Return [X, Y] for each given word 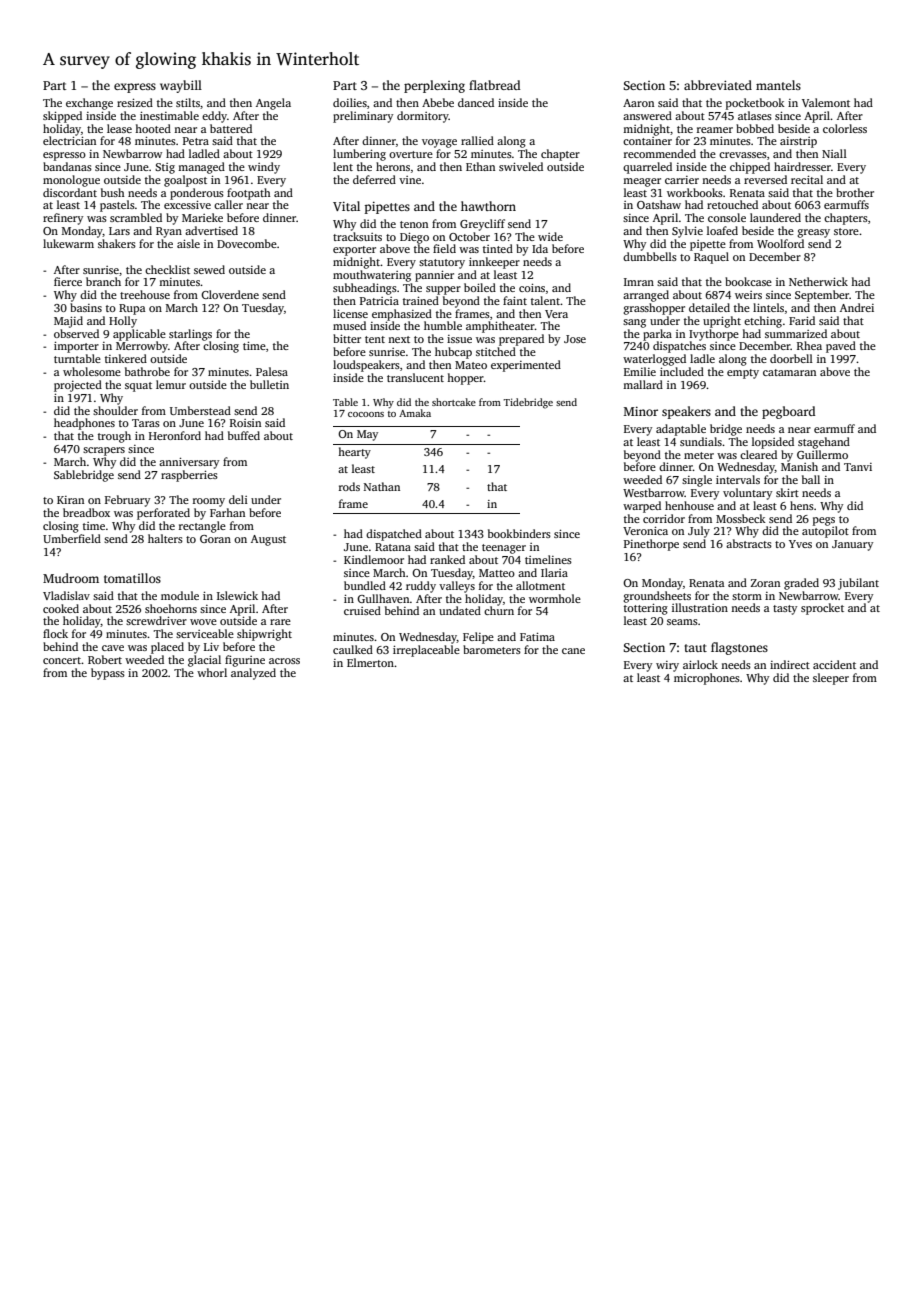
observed [76, 333]
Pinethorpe [651, 545]
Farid [802, 320]
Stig [165, 168]
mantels [778, 85]
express [135, 88]
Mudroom [71, 578]
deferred [374, 179]
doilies [350, 102]
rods [349, 486]
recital [807, 179]
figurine [245, 661]
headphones [84, 424]
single [697, 481]
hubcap [453, 353]
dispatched [394, 535]
